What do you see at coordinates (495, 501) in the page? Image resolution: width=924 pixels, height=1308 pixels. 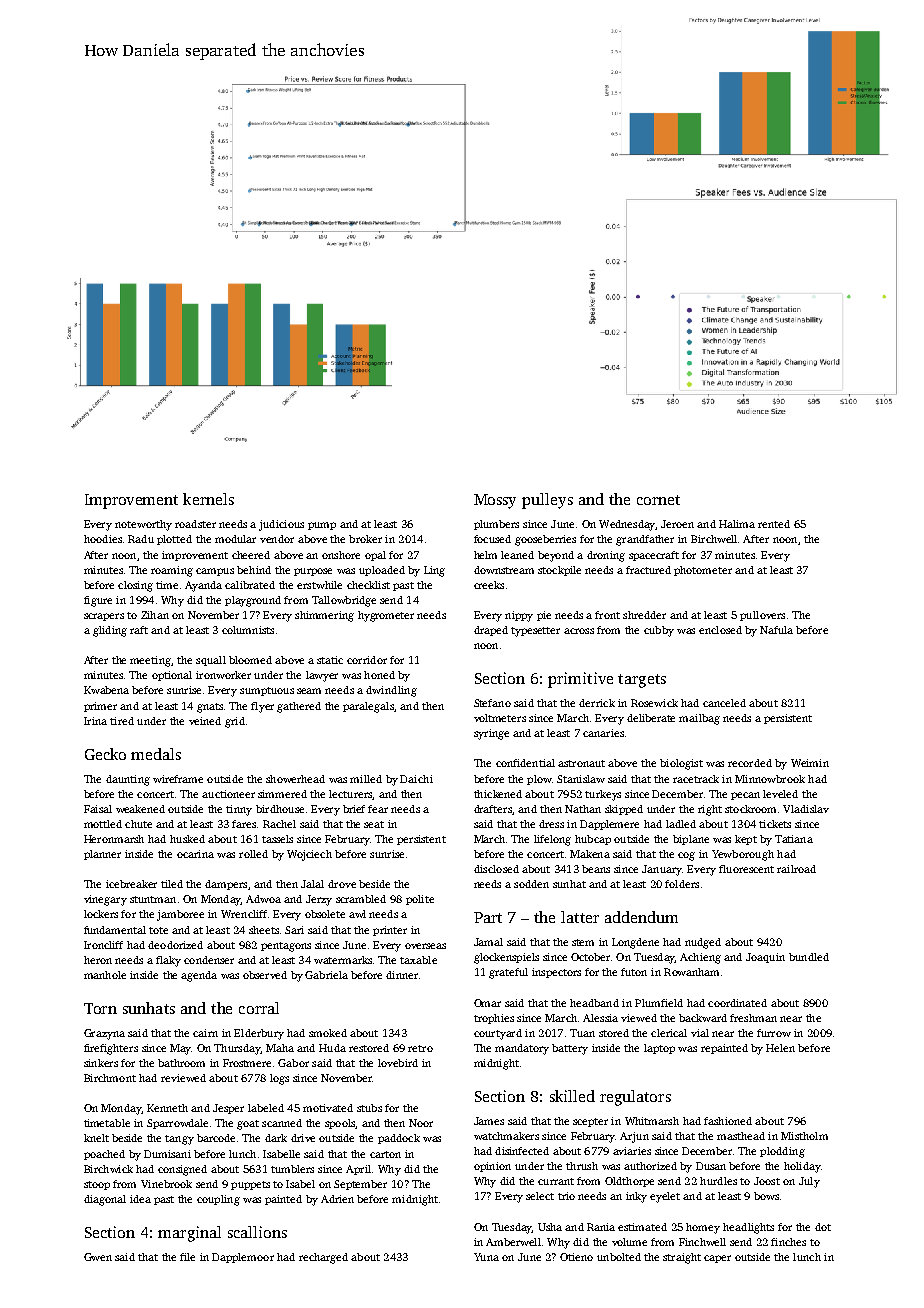 I see `Mossy` at bounding box center [495, 501].
